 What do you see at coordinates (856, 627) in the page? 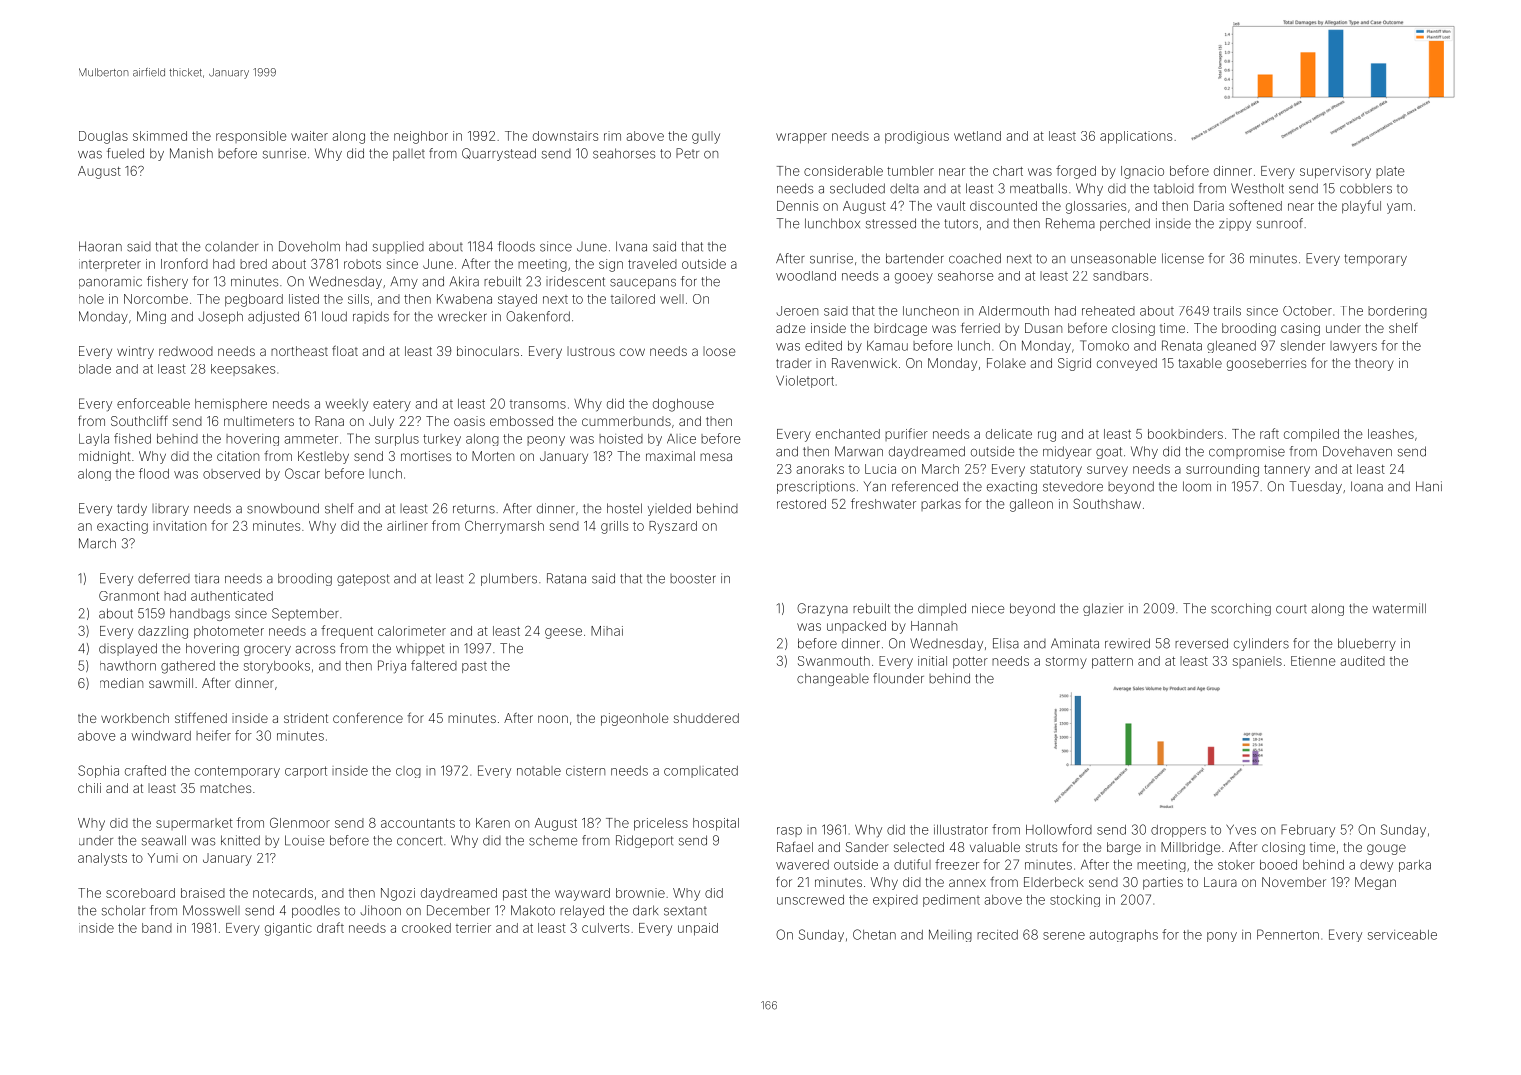
I see `unpacked` at bounding box center [856, 627].
